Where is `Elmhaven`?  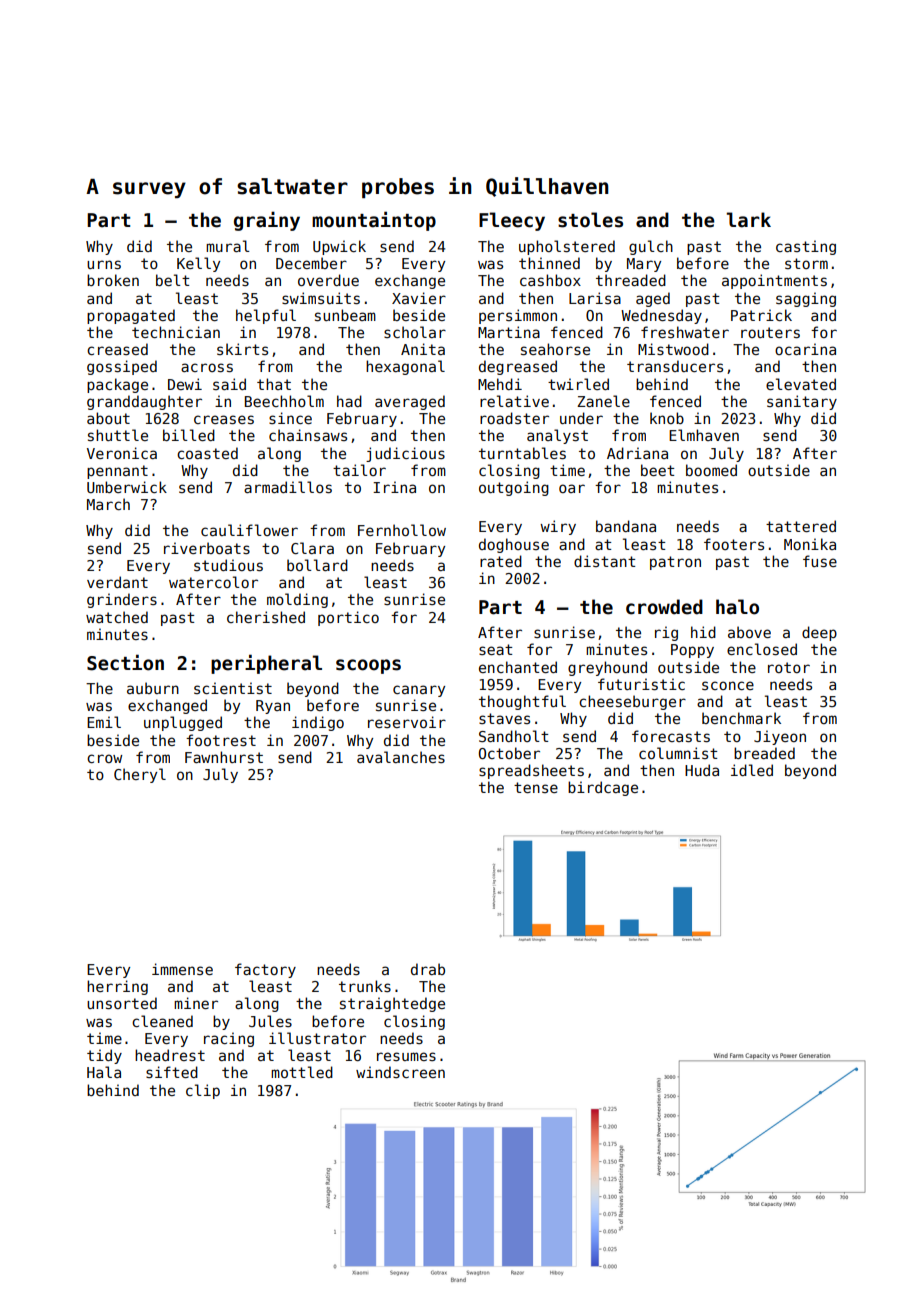 Elmhaven is located at coordinates (704, 435).
